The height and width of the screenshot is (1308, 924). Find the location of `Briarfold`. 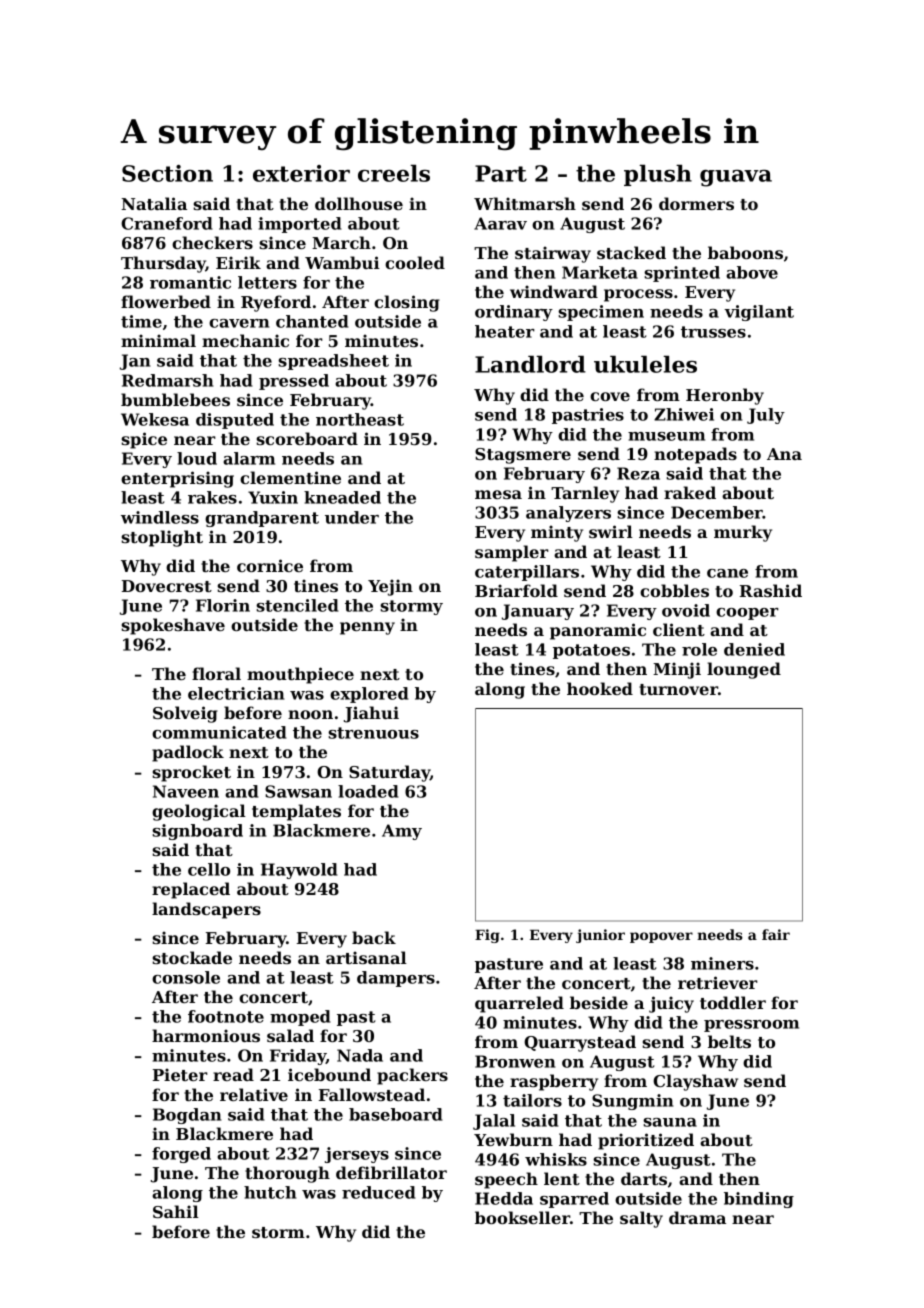

Briarfold is located at coordinates (516, 590).
